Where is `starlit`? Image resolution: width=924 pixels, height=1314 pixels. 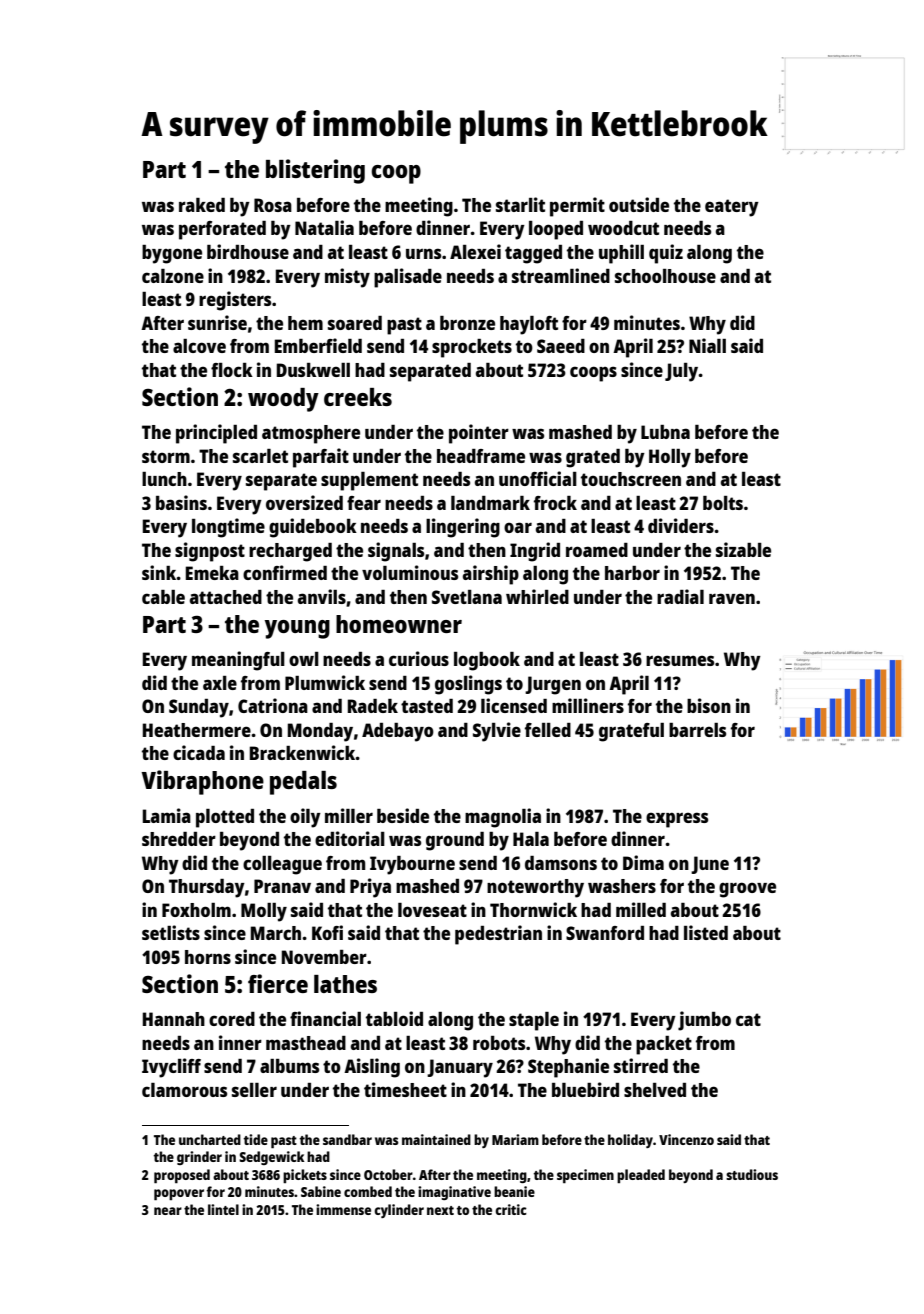 starlit is located at coordinates (520, 204).
